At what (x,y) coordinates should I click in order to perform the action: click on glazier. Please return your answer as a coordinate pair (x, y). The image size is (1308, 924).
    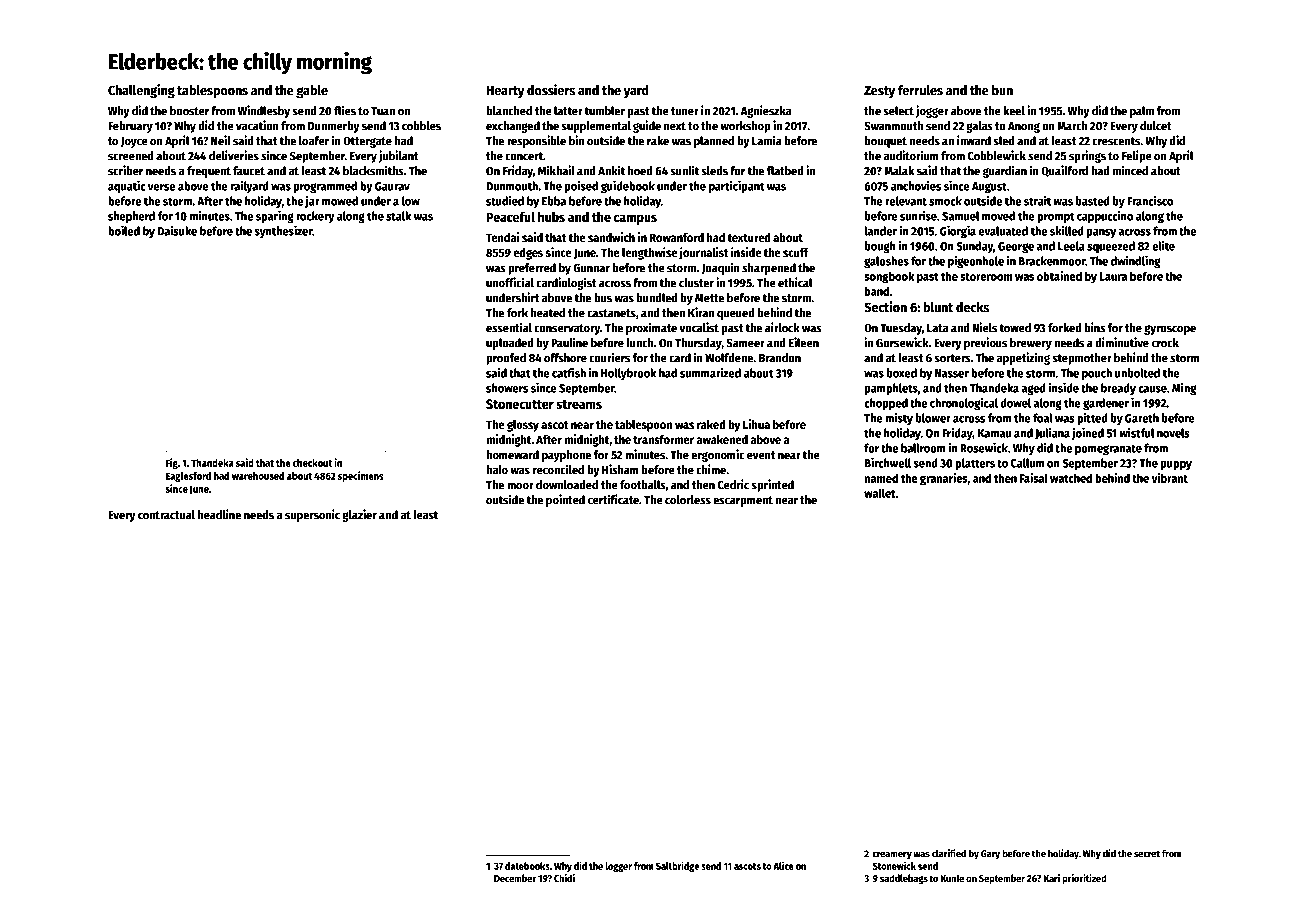
    Looking at the image, I should click on (359, 515).
